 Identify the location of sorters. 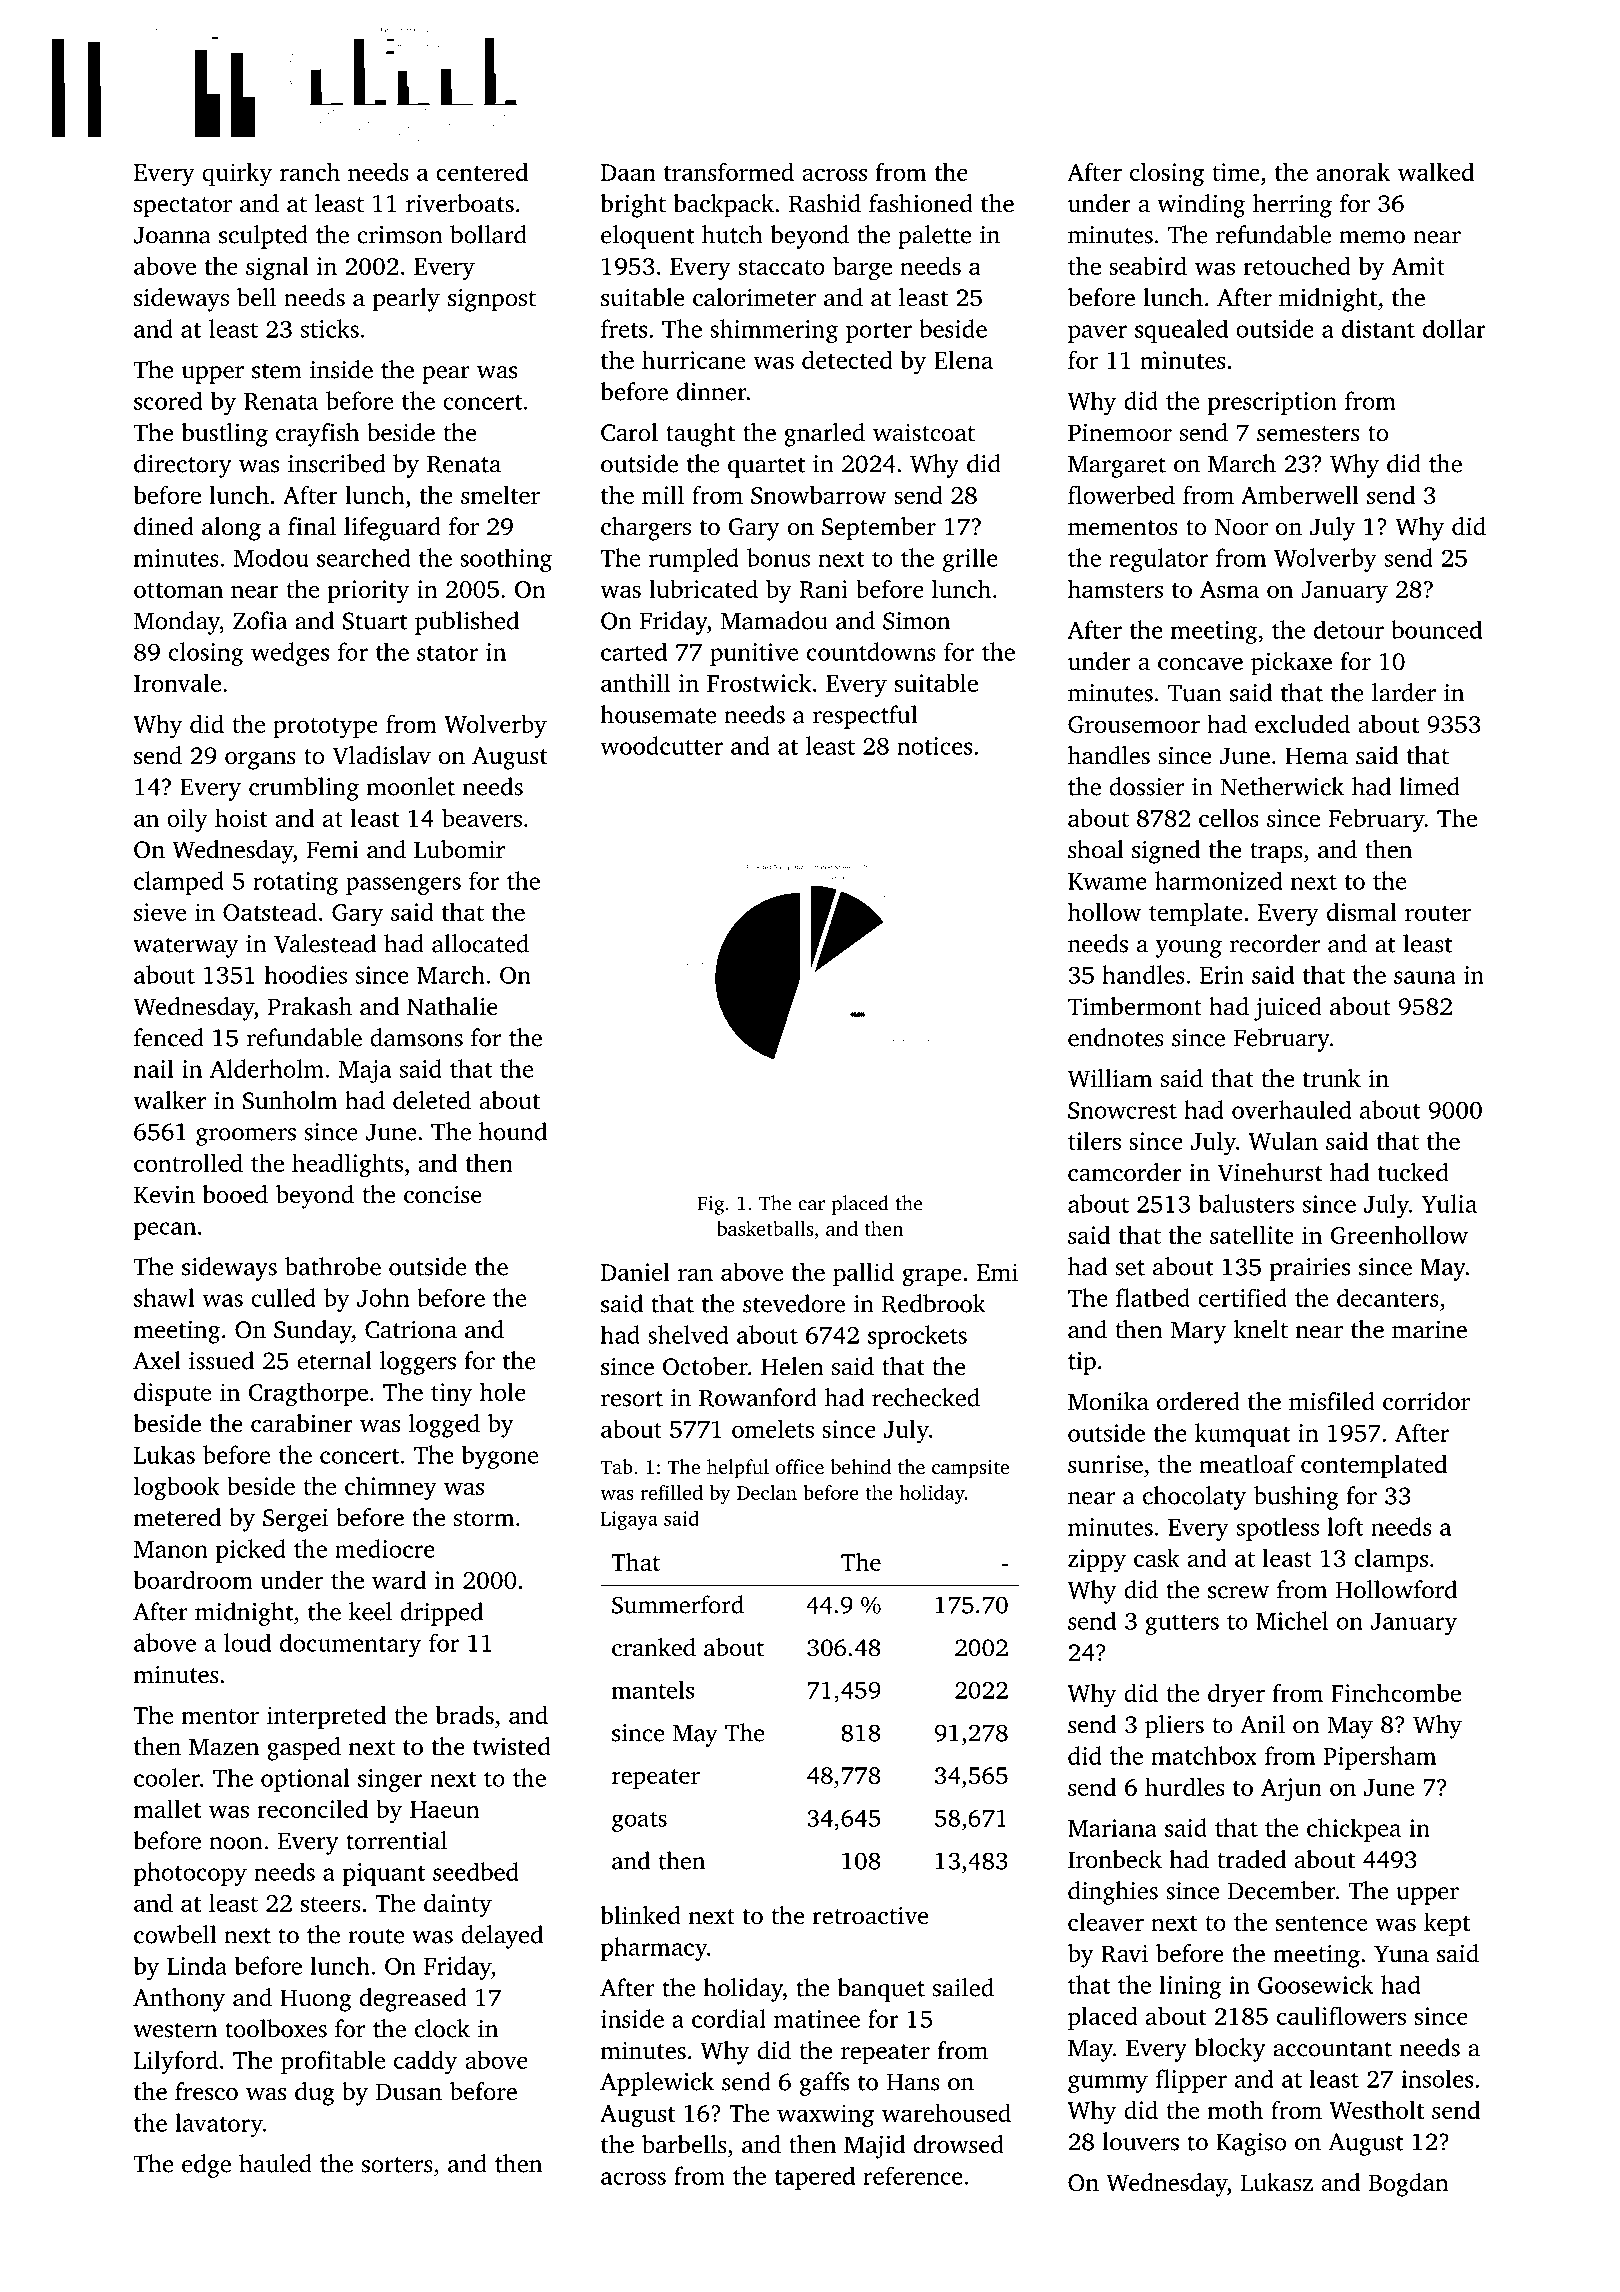
(397, 2165).
